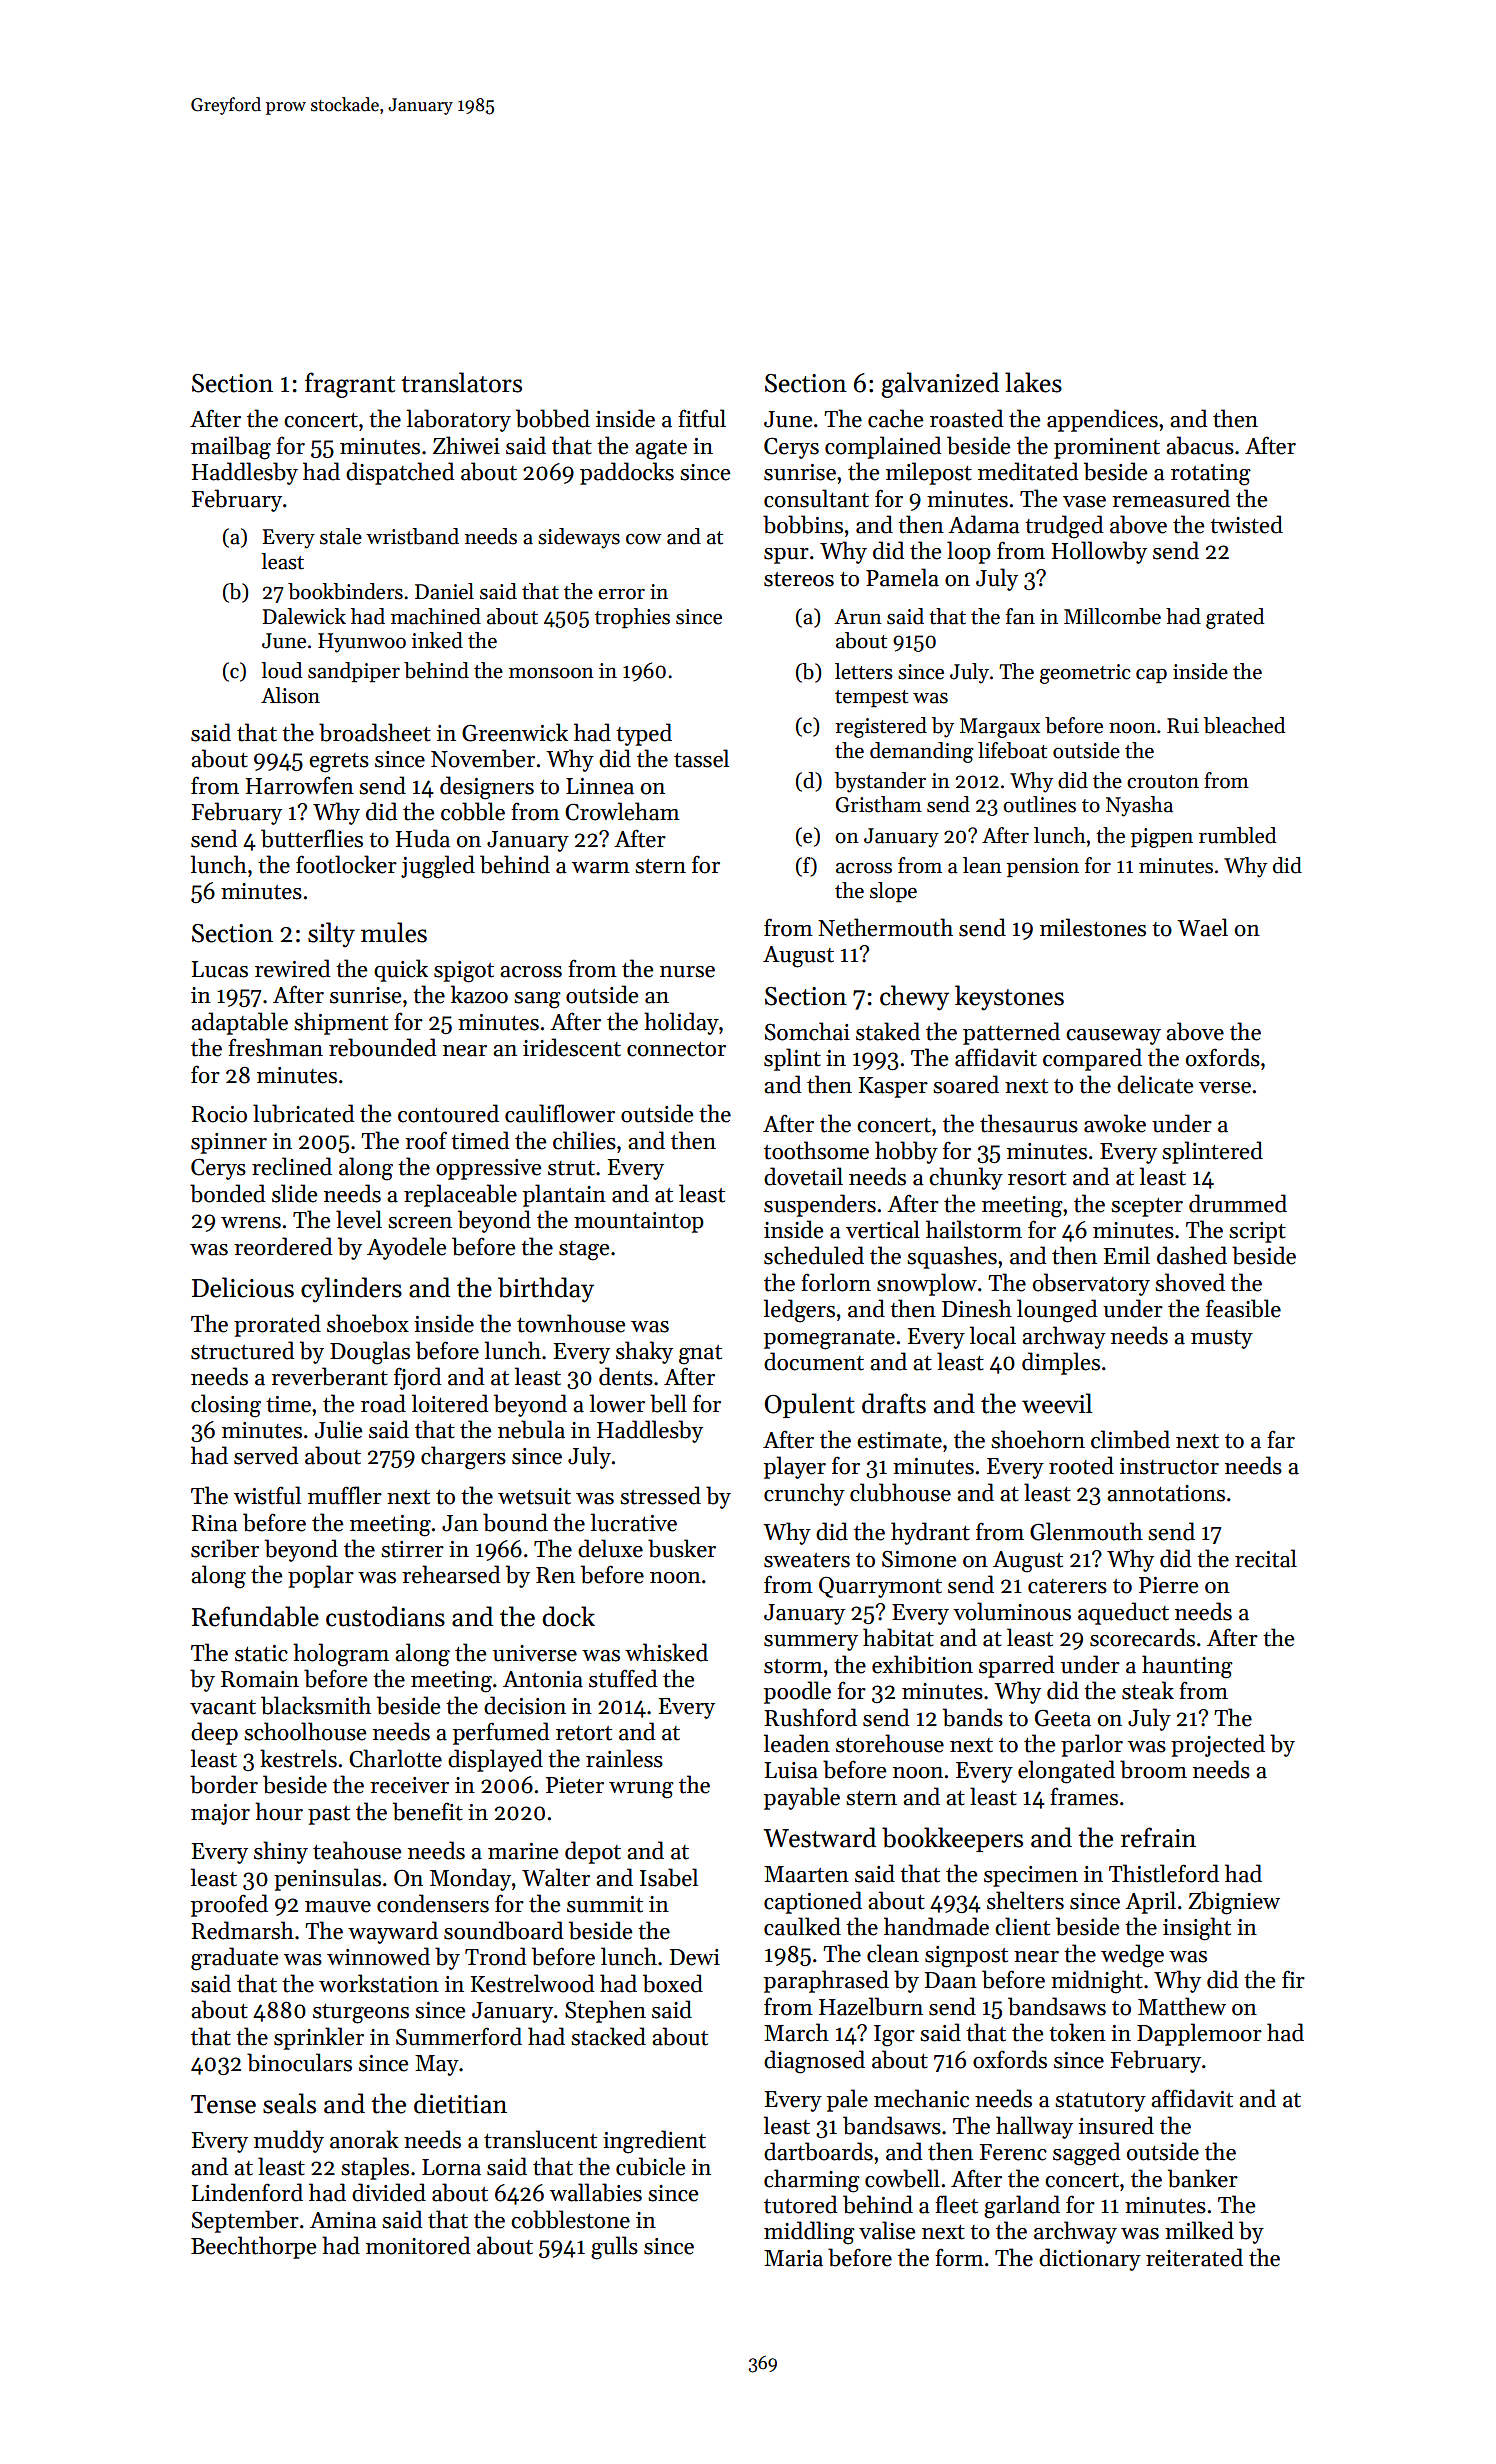  Describe the element at coordinates (819, 1837) in the screenshot. I see `Westward` at that location.
